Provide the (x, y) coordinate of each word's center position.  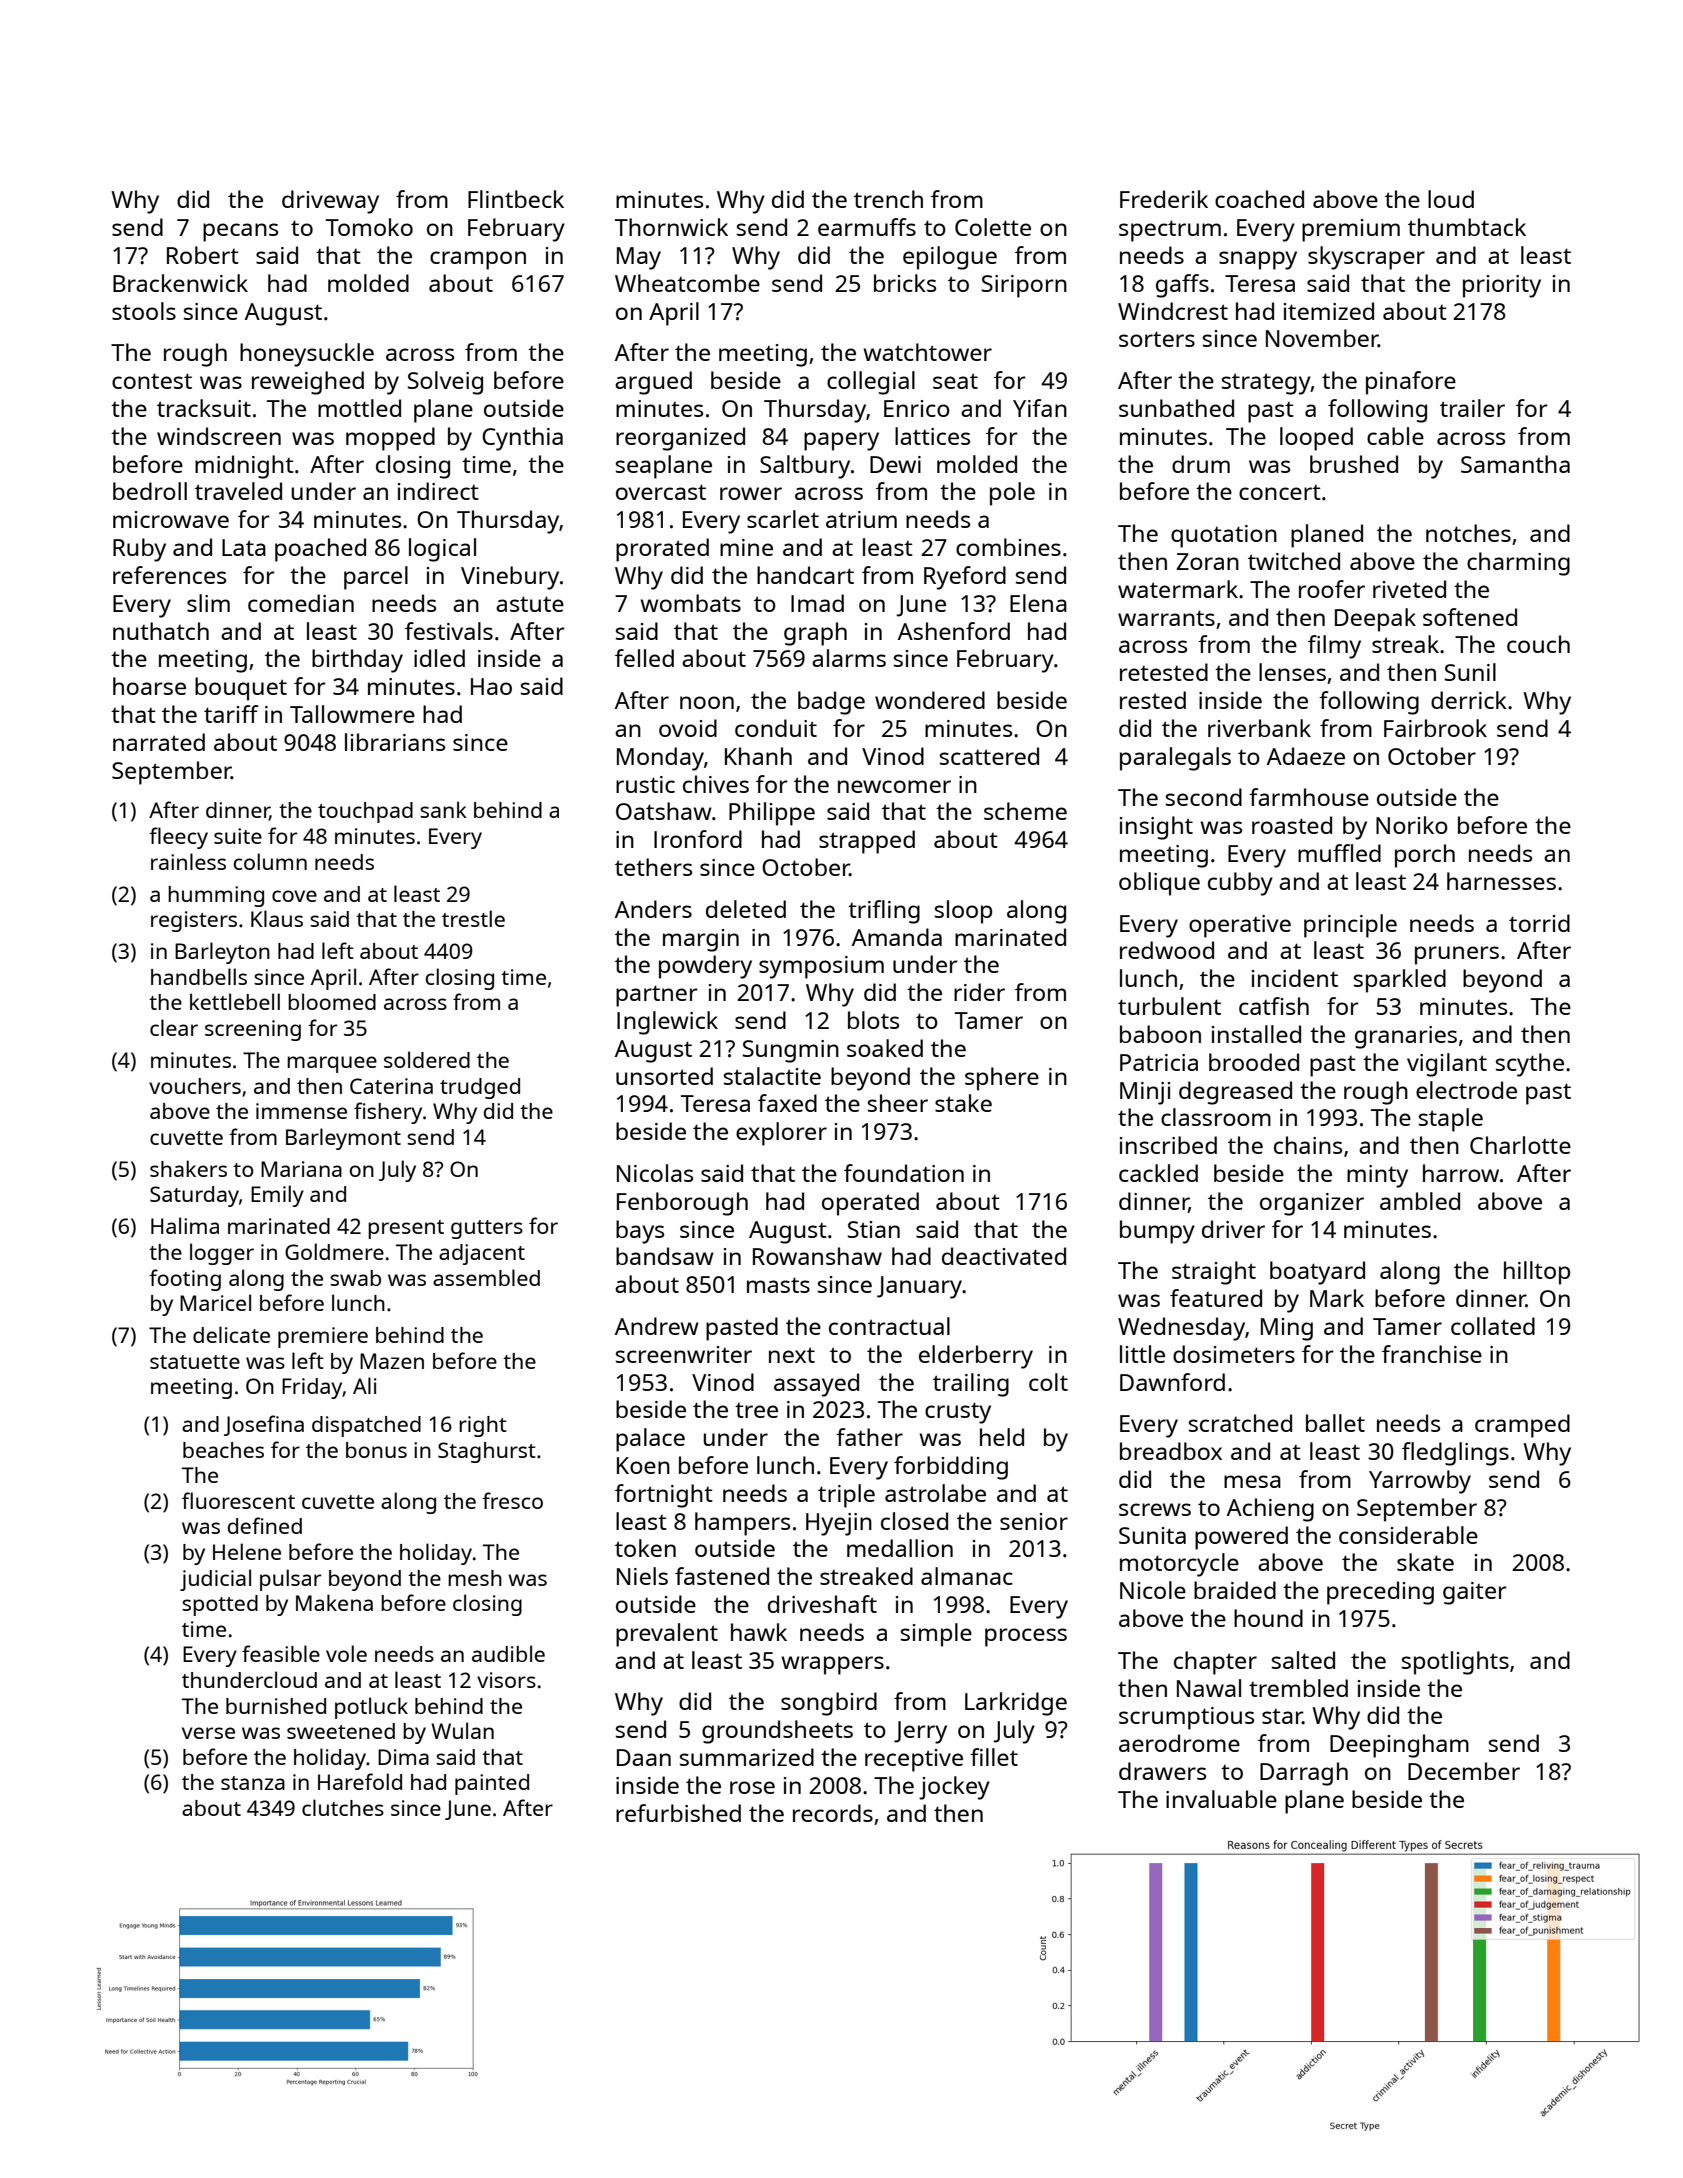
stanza (253, 1783)
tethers (653, 867)
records (833, 1813)
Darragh (1304, 1774)
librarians (395, 742)
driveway (330, 202)
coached (1259, 199)
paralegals (1175, 759)
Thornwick (671, 227)
